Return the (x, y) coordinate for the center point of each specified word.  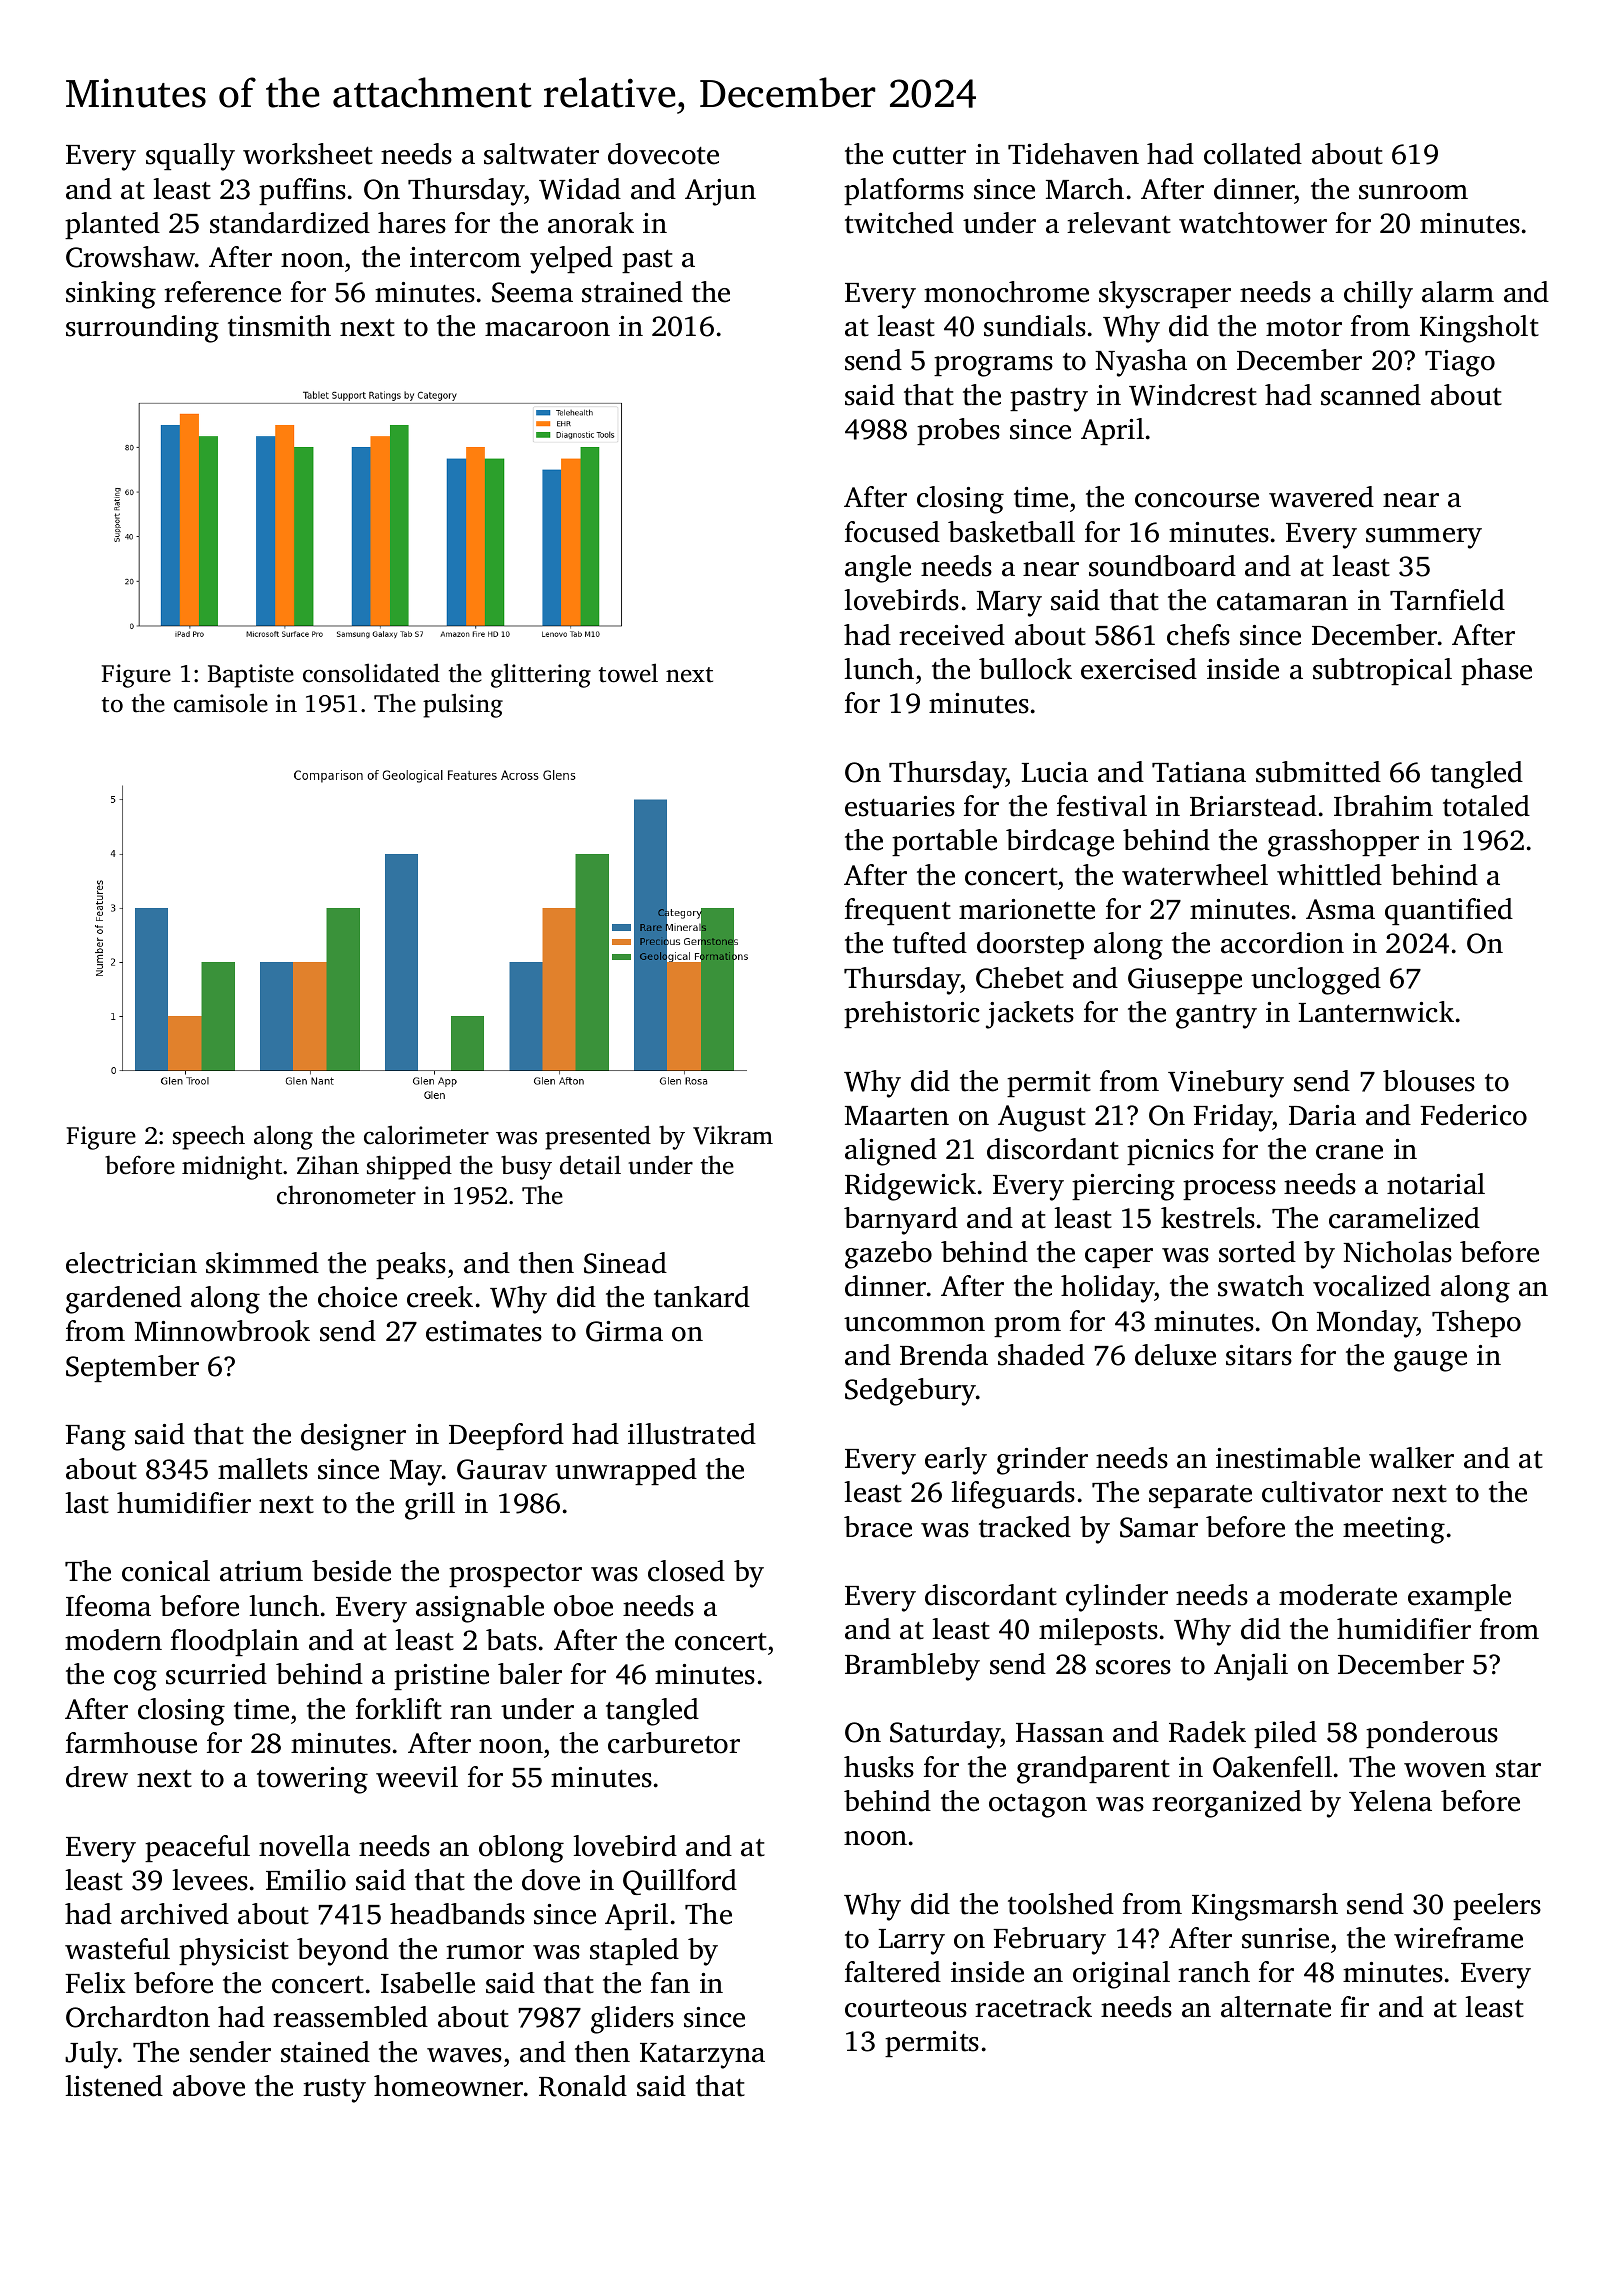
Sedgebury (911, 1392)
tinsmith (279, 326)
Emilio (306, 1880)
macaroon (547, 329)
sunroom (1413, 192)
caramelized (1404, 1218)
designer (353, 1437)
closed (686, 1571)
